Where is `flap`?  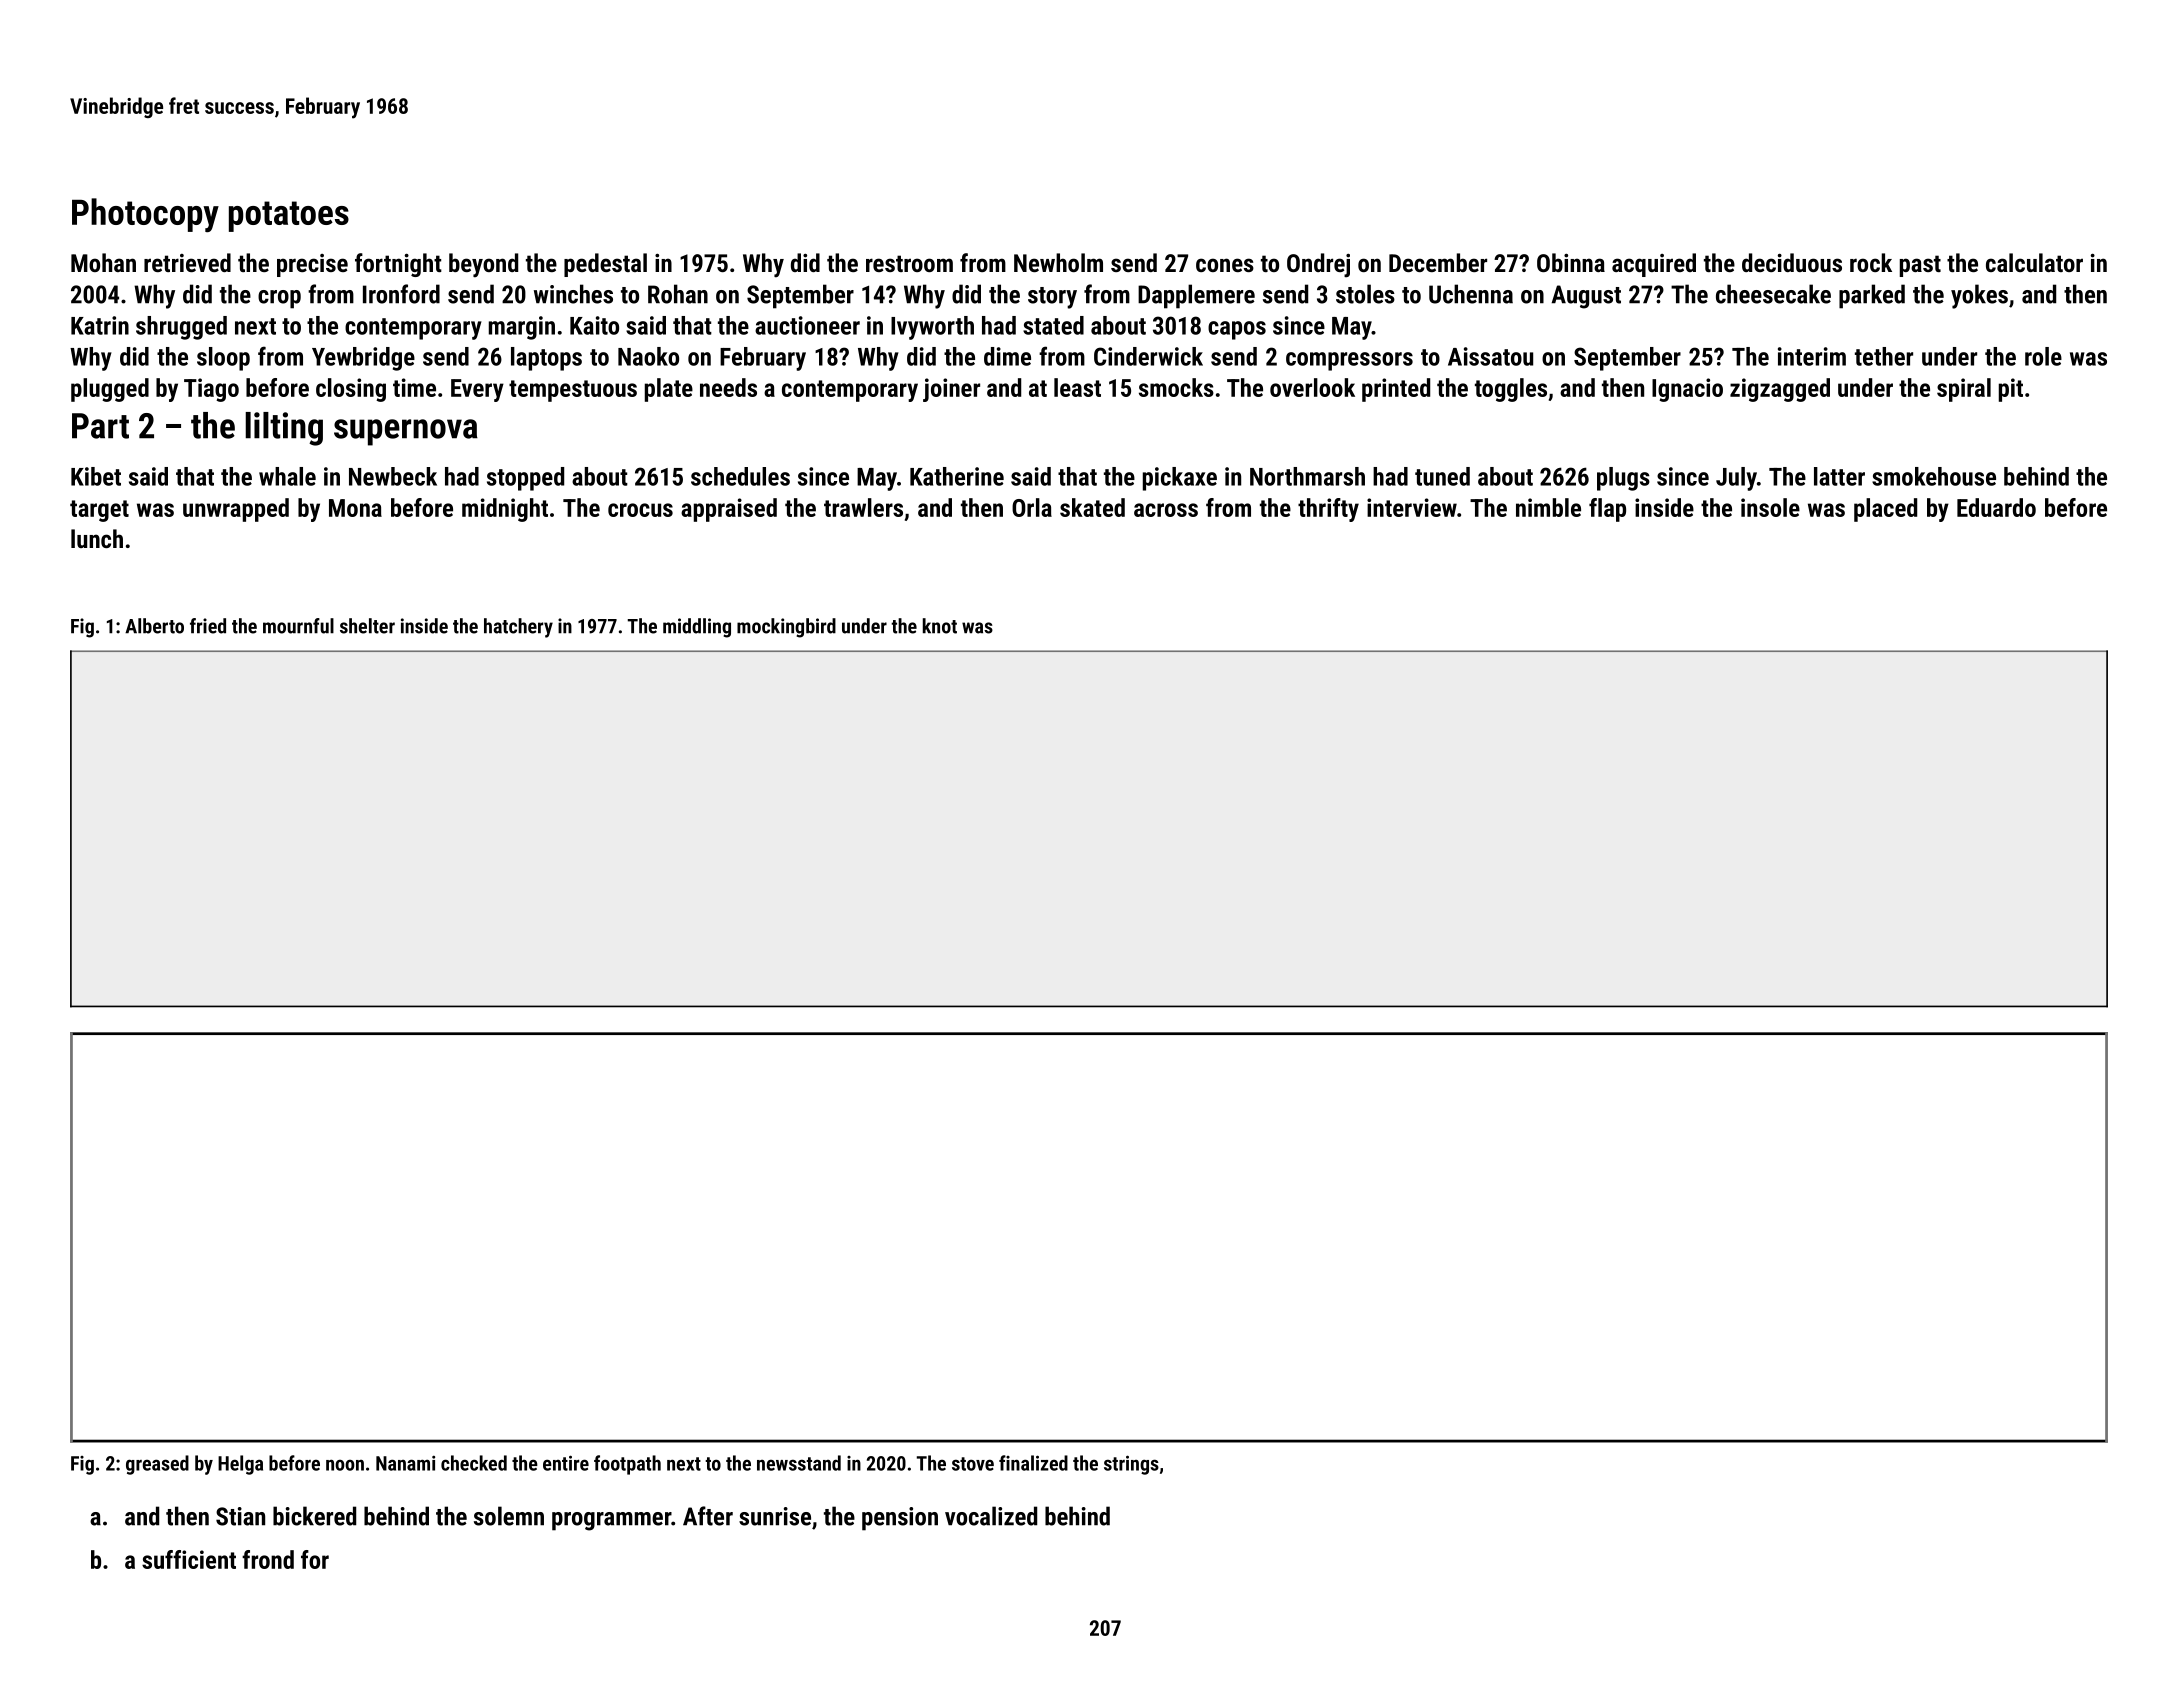
flap is located at coordinates (1607, 510).
